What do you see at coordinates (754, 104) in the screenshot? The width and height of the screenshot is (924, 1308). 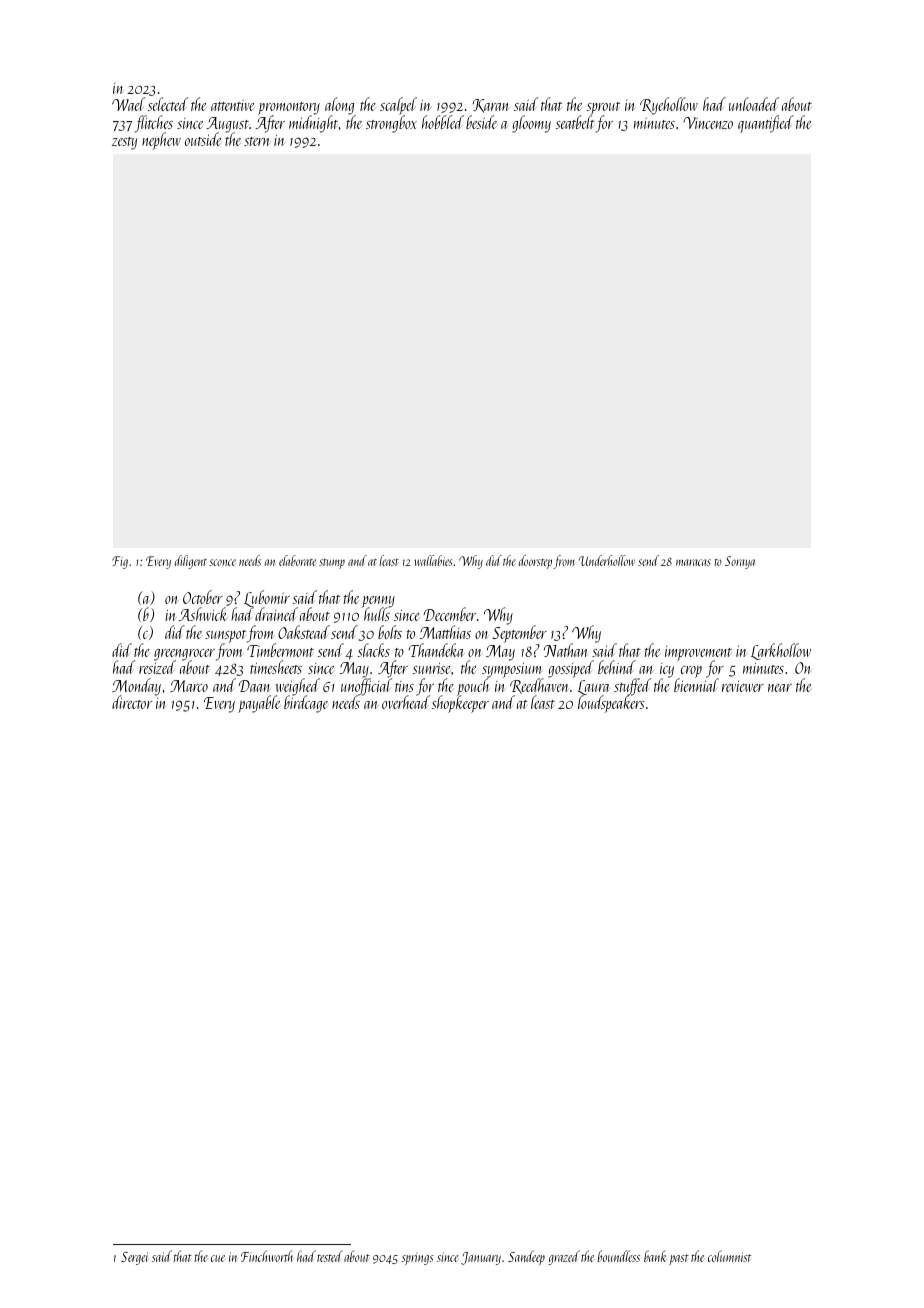 I see `unloaded` at bounding box center [754, 104].
